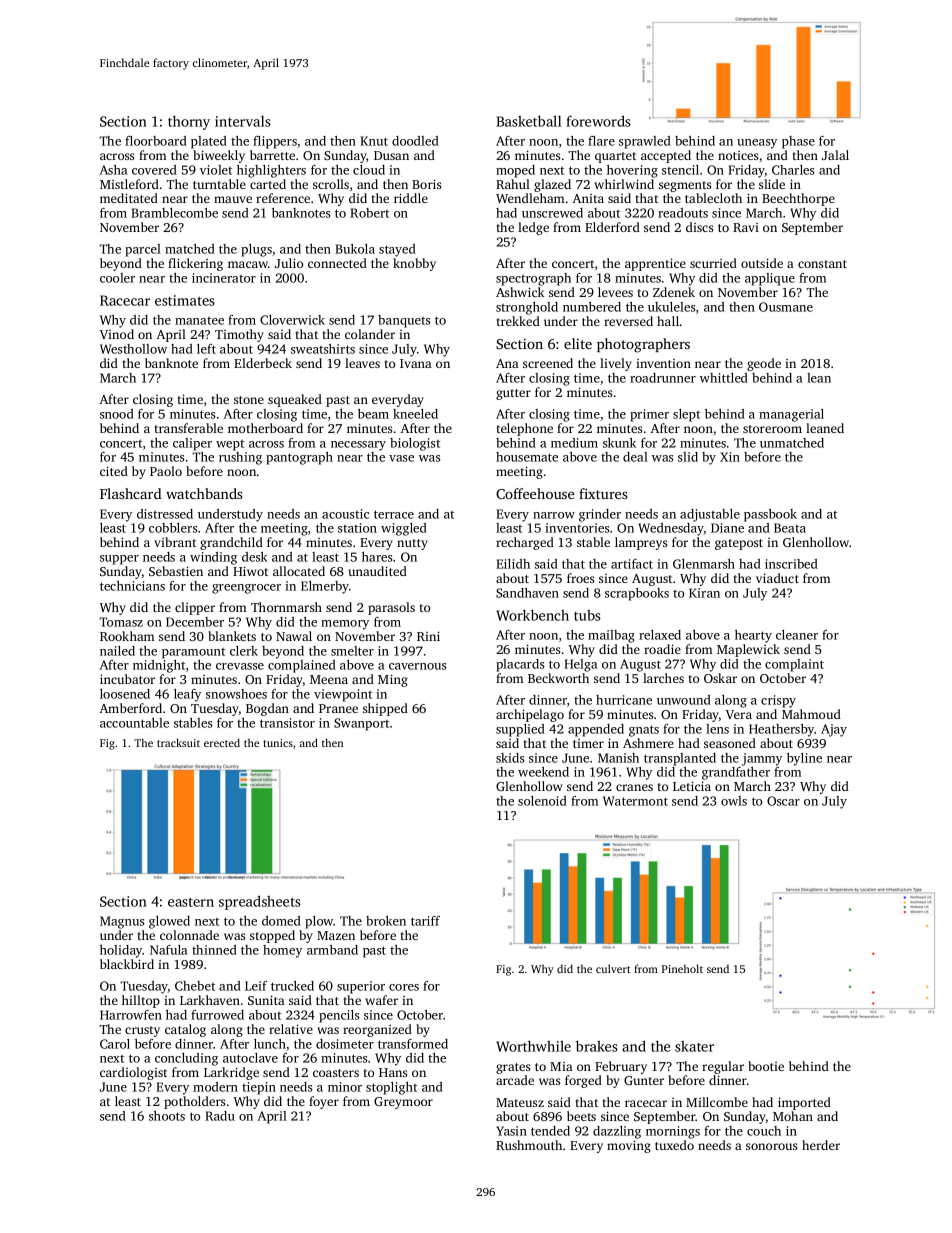 The height and width of the screenshot is (1233, 952). What do you see at coordinates (766, 1066) in the screenshot?
I see `bootie` at bounding box center [766, 1066].
